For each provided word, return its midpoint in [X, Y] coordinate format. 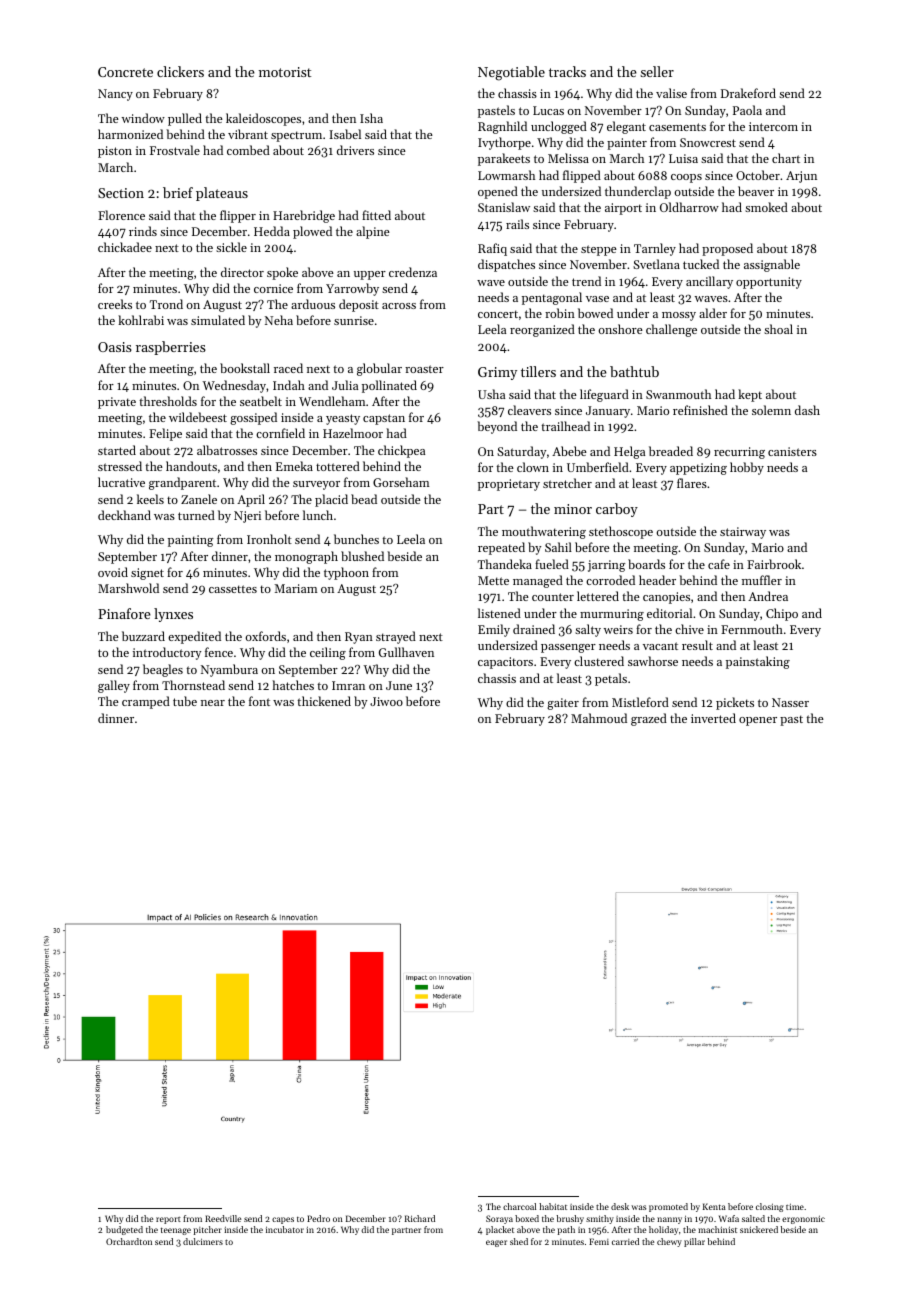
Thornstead [193, 685]
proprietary [509, 485]
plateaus [222, 194]
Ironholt [269, 539]
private [117, 403]
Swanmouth [678, 394]
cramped [146, 702]
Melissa [568, 158]
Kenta [714, 1206]
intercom [773, 126]
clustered [599, 661]
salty [588, 630]
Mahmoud [599, 718]
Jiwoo [386, 701]
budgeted [124, 1230]
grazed [649, 719]
